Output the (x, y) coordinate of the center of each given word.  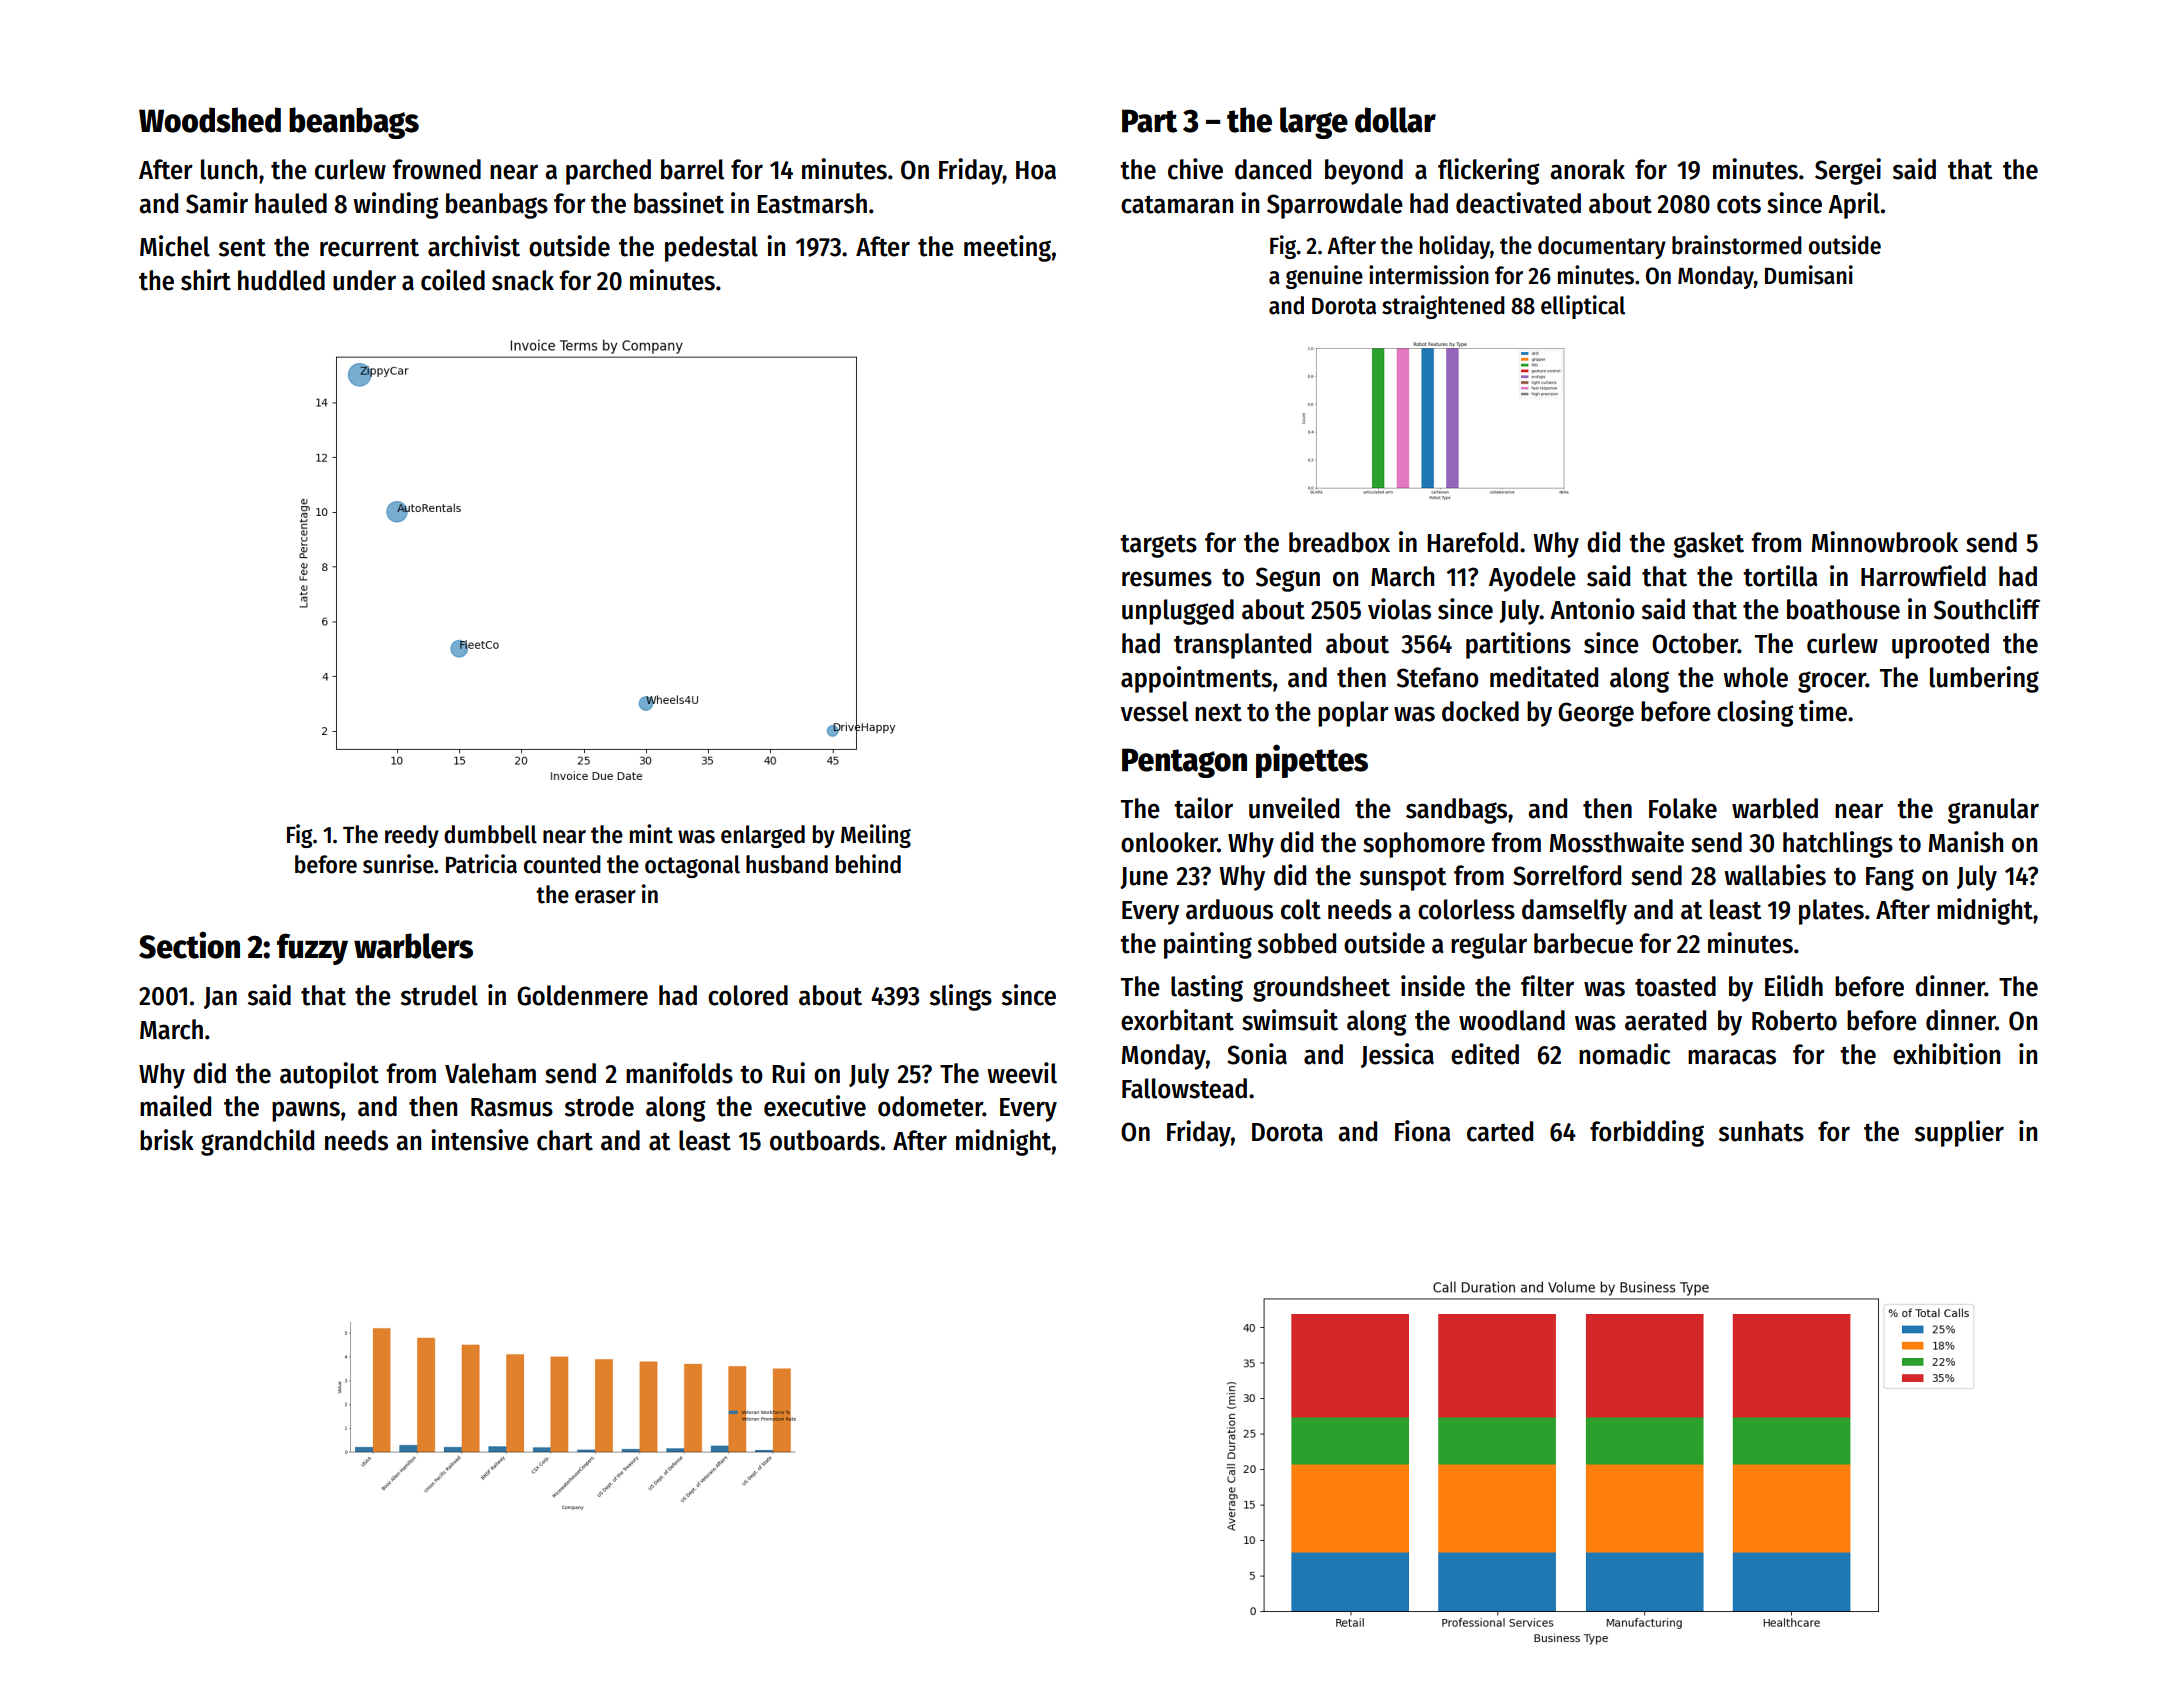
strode (599, 1106)
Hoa (1036, 170)
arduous (1229, 909)
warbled (1775, 808)
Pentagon (1184, 763)
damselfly (1574, 912)
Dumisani (1809, 275)
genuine (1324, 277)
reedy (412, 836)
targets (1158, 546)
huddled (281, 280)
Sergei (1848, 171)
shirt (206, 280)
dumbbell (490, 834)
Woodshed (210, 120)
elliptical (1583, 307)
